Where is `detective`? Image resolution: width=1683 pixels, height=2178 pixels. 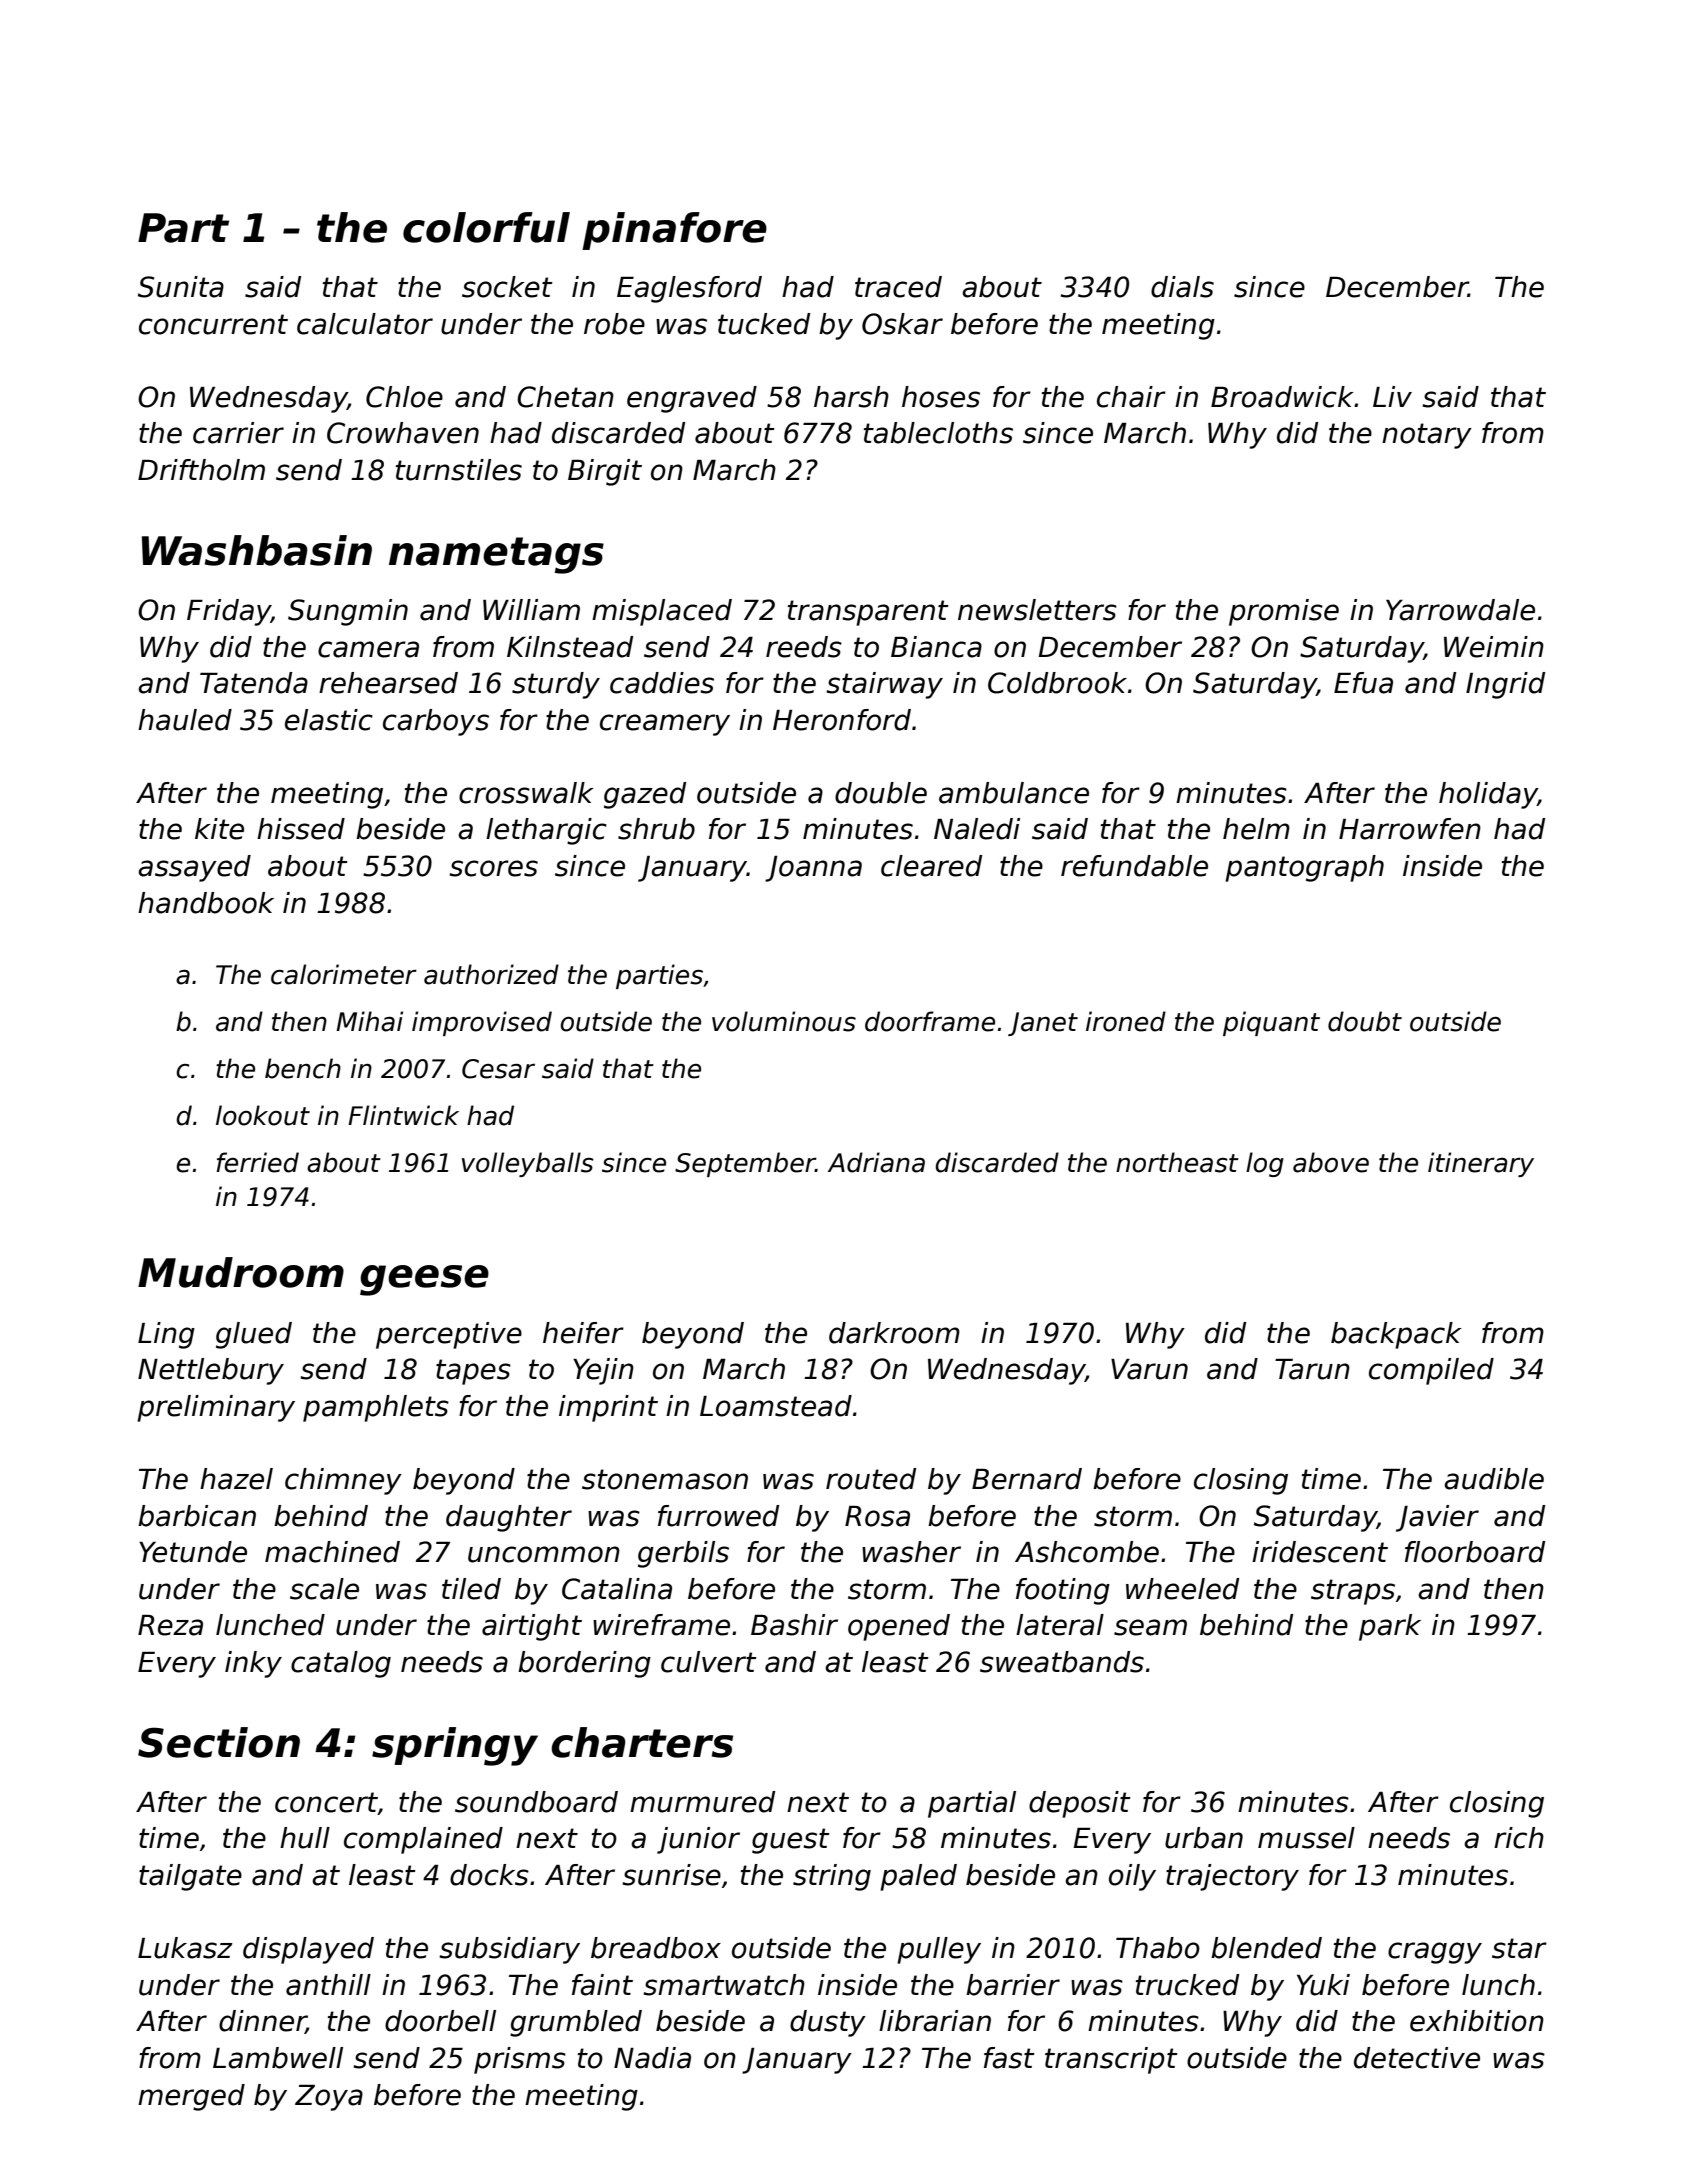
detective is located at coordinates (1417, 2058).
